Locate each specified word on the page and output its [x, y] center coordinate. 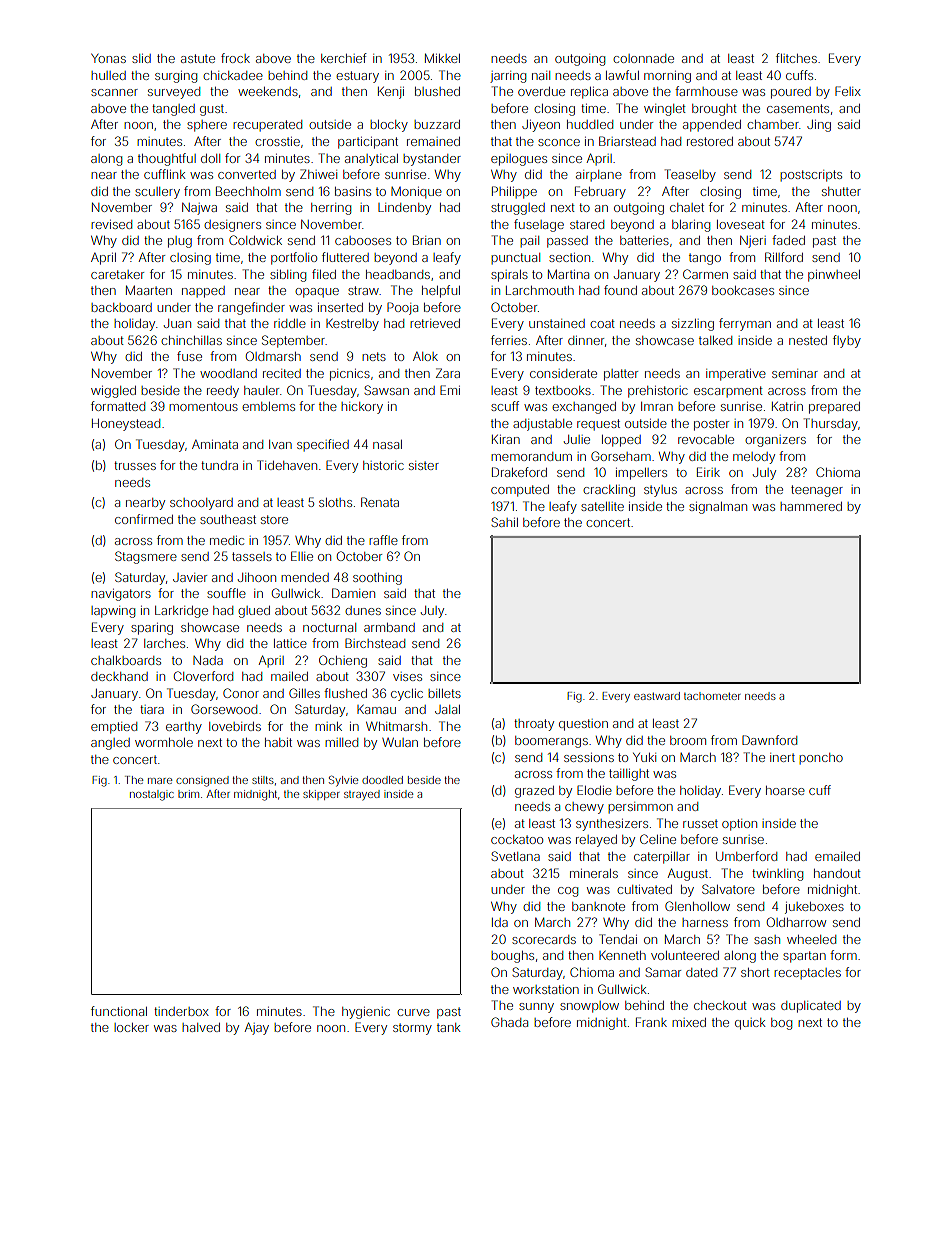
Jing [819, 126]
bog [781, 1024]
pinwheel [834, 276]
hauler [261, 390]
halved [201, 1027]
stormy [412, 1029]
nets [374, 356]
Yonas [108, 58]
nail [541, 75]
